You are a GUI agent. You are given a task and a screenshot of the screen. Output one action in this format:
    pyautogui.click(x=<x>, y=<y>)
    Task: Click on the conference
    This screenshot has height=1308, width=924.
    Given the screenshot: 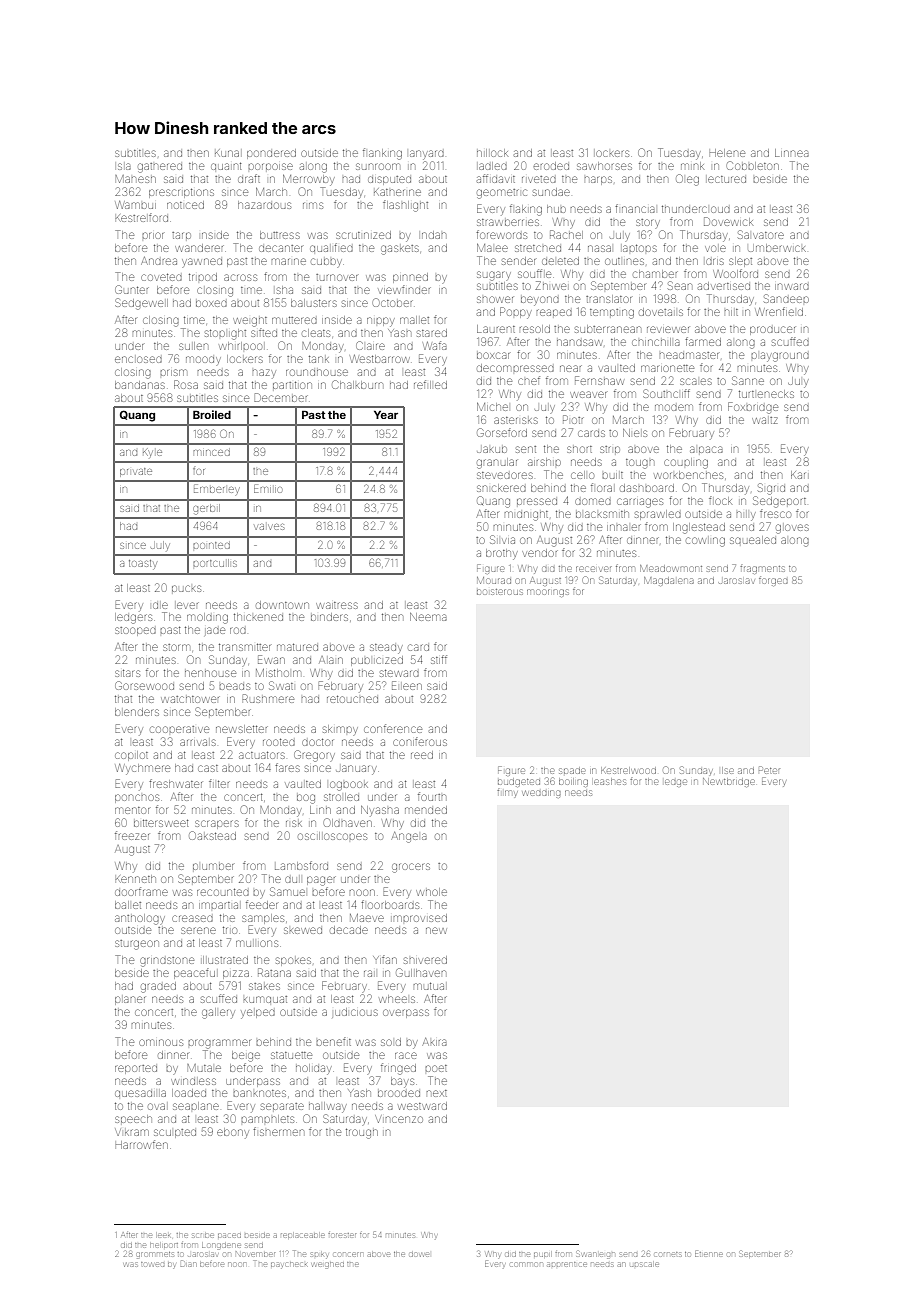 What is the action you would take?
    pyautogui.click(x=393, y=728)
